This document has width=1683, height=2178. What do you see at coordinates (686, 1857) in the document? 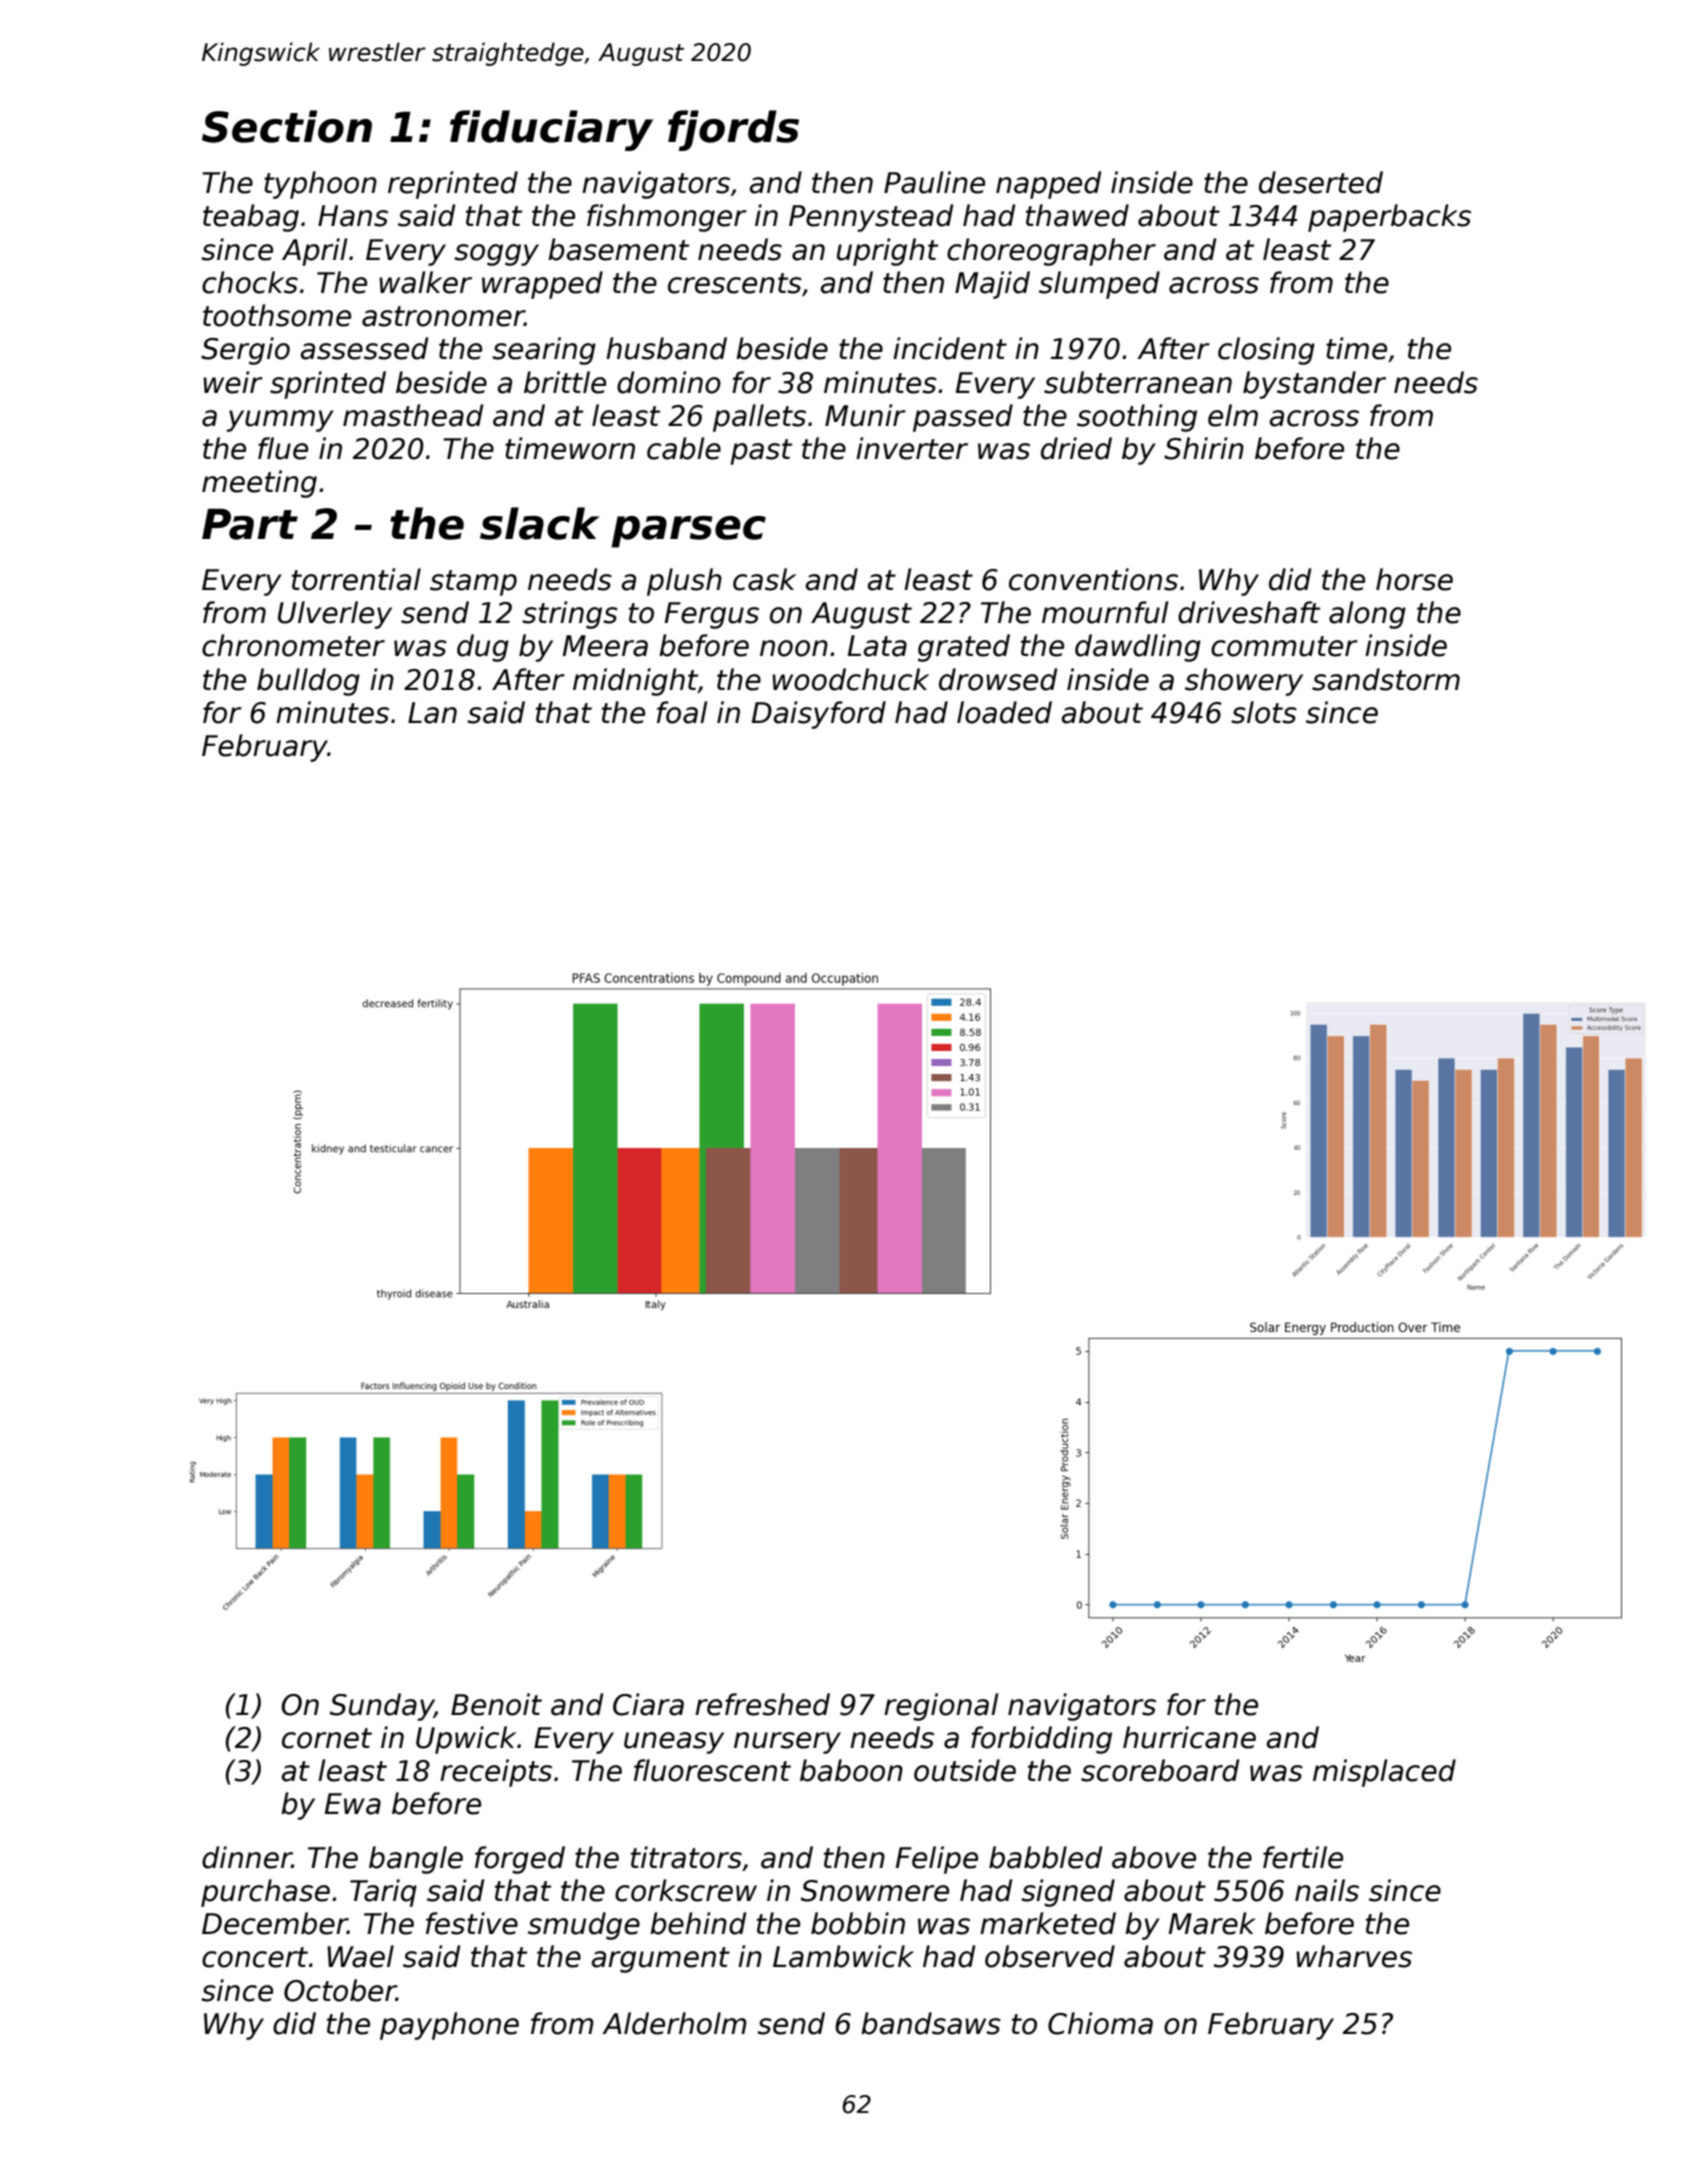
I see `titrators` at bounding box center [686, 1857].
